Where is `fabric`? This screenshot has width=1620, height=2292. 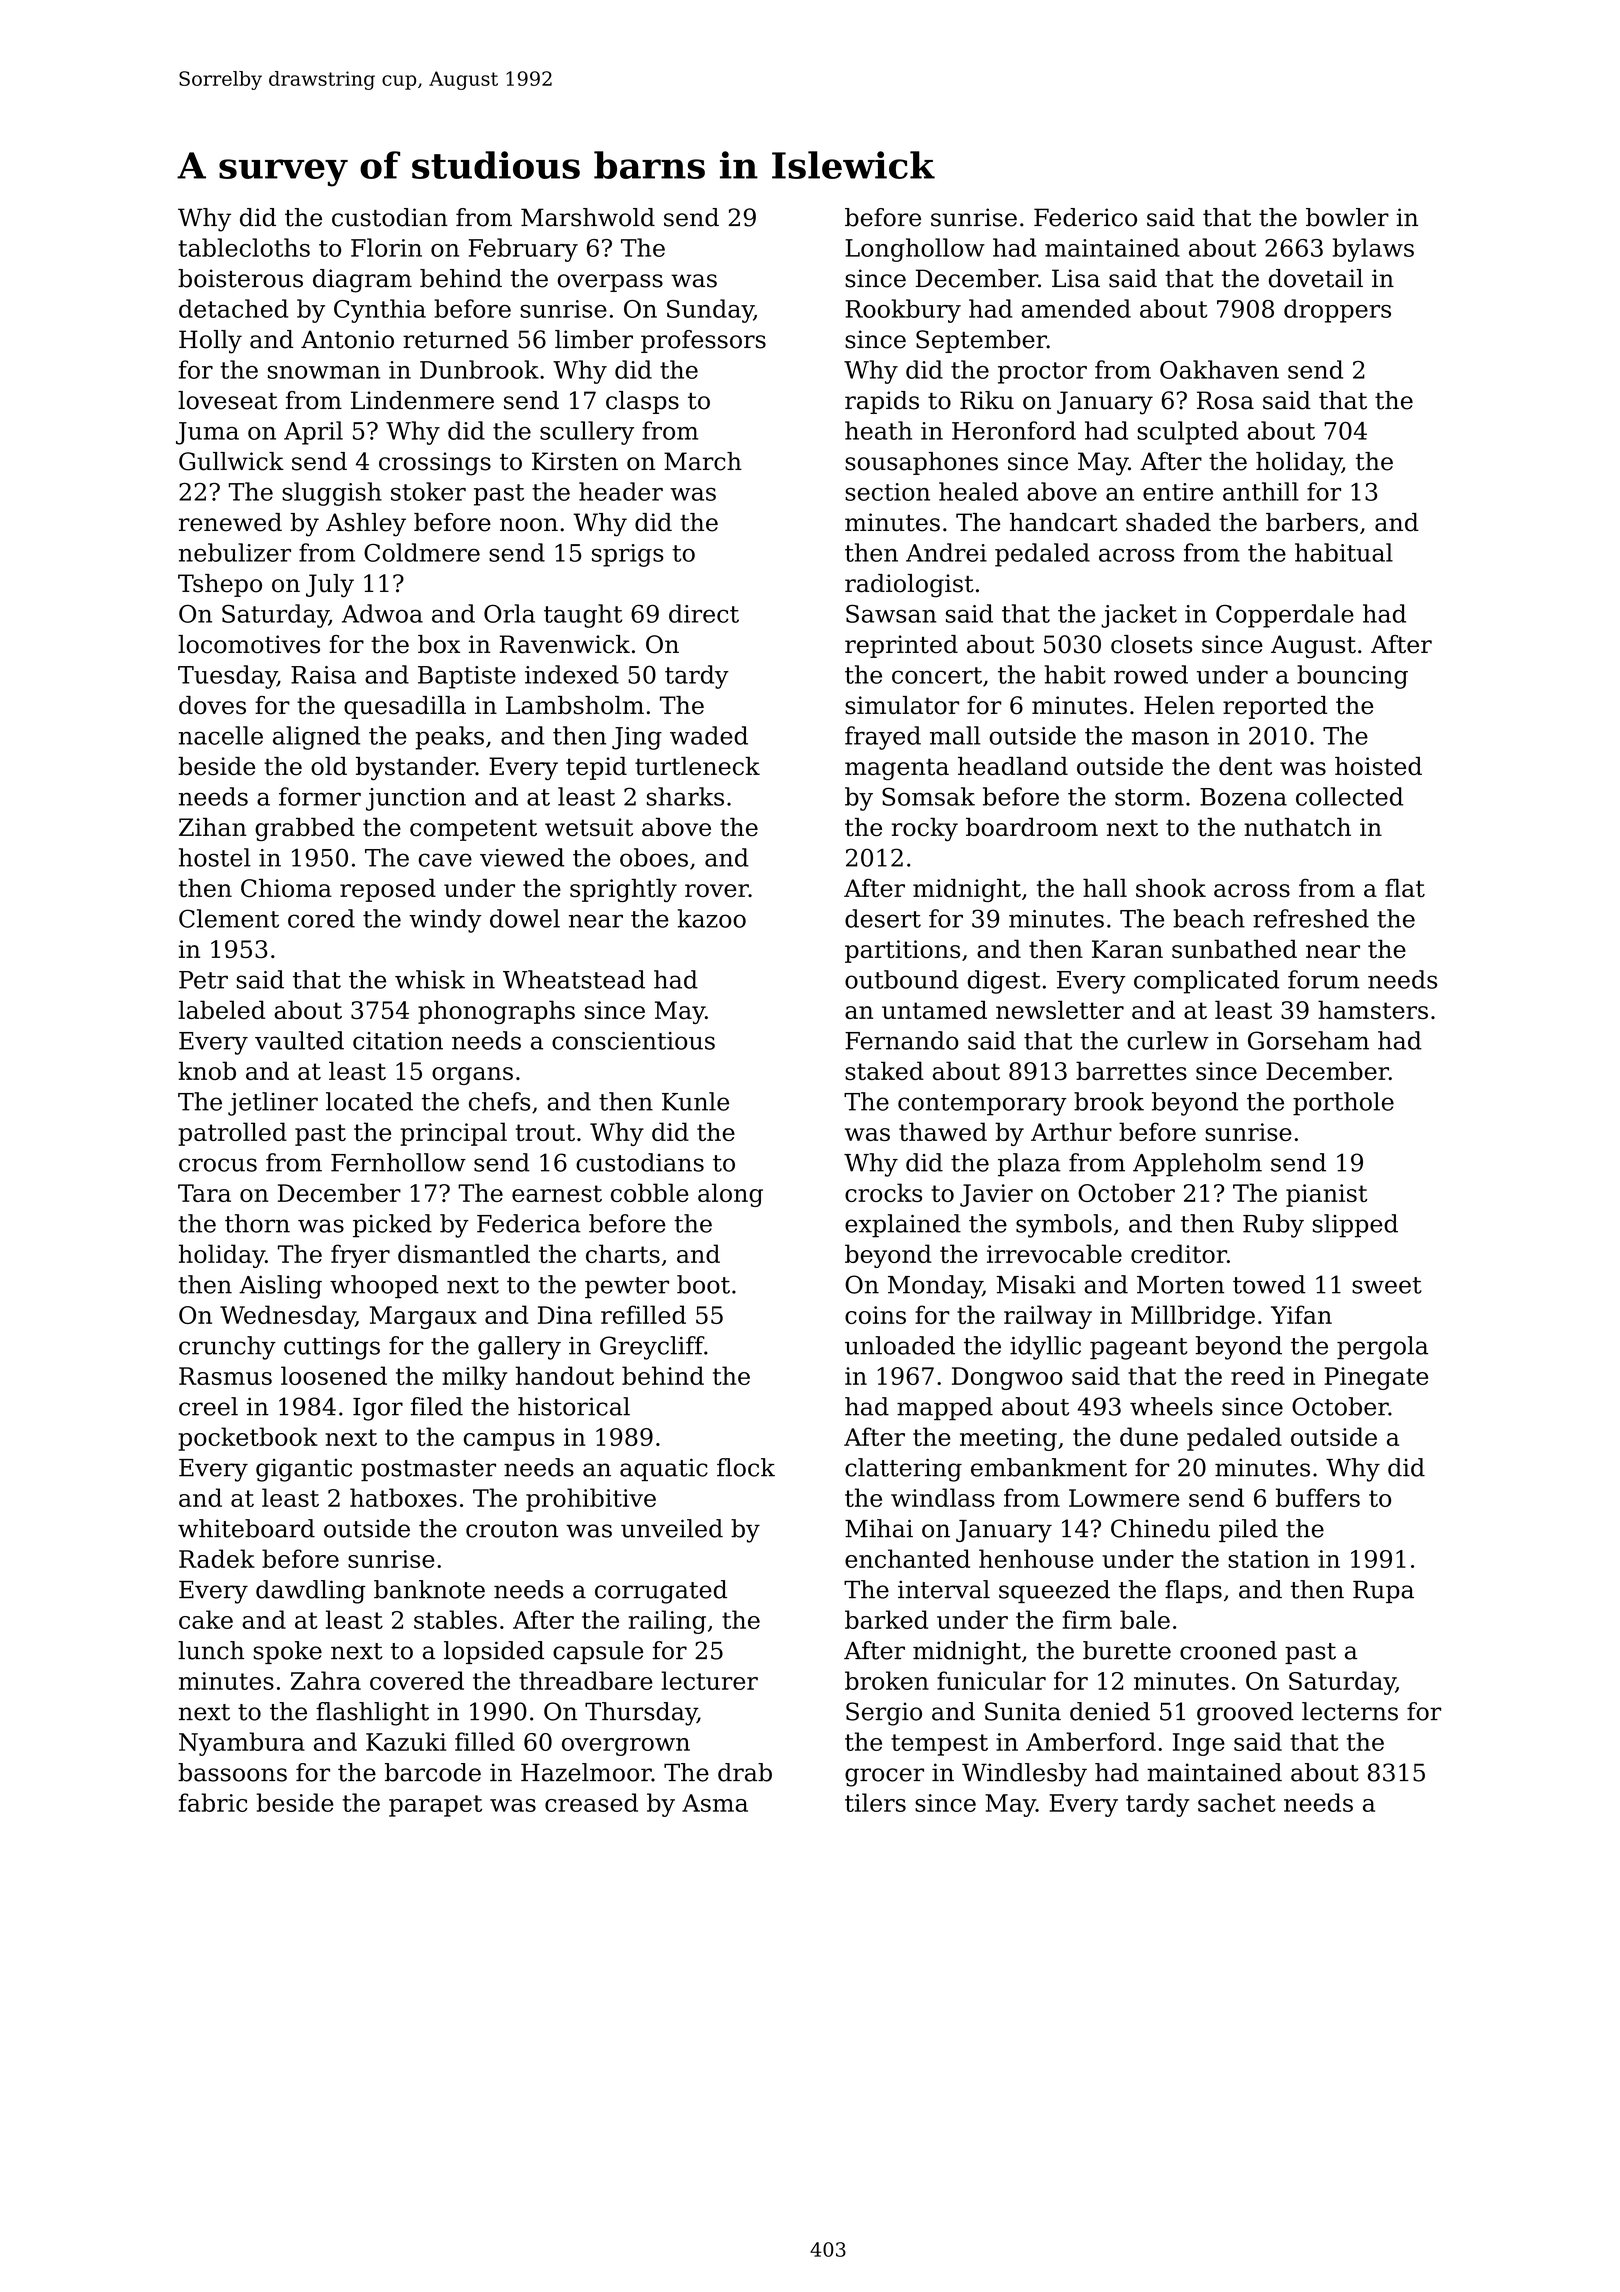 fabric is located at coordinates (213, 1802).
